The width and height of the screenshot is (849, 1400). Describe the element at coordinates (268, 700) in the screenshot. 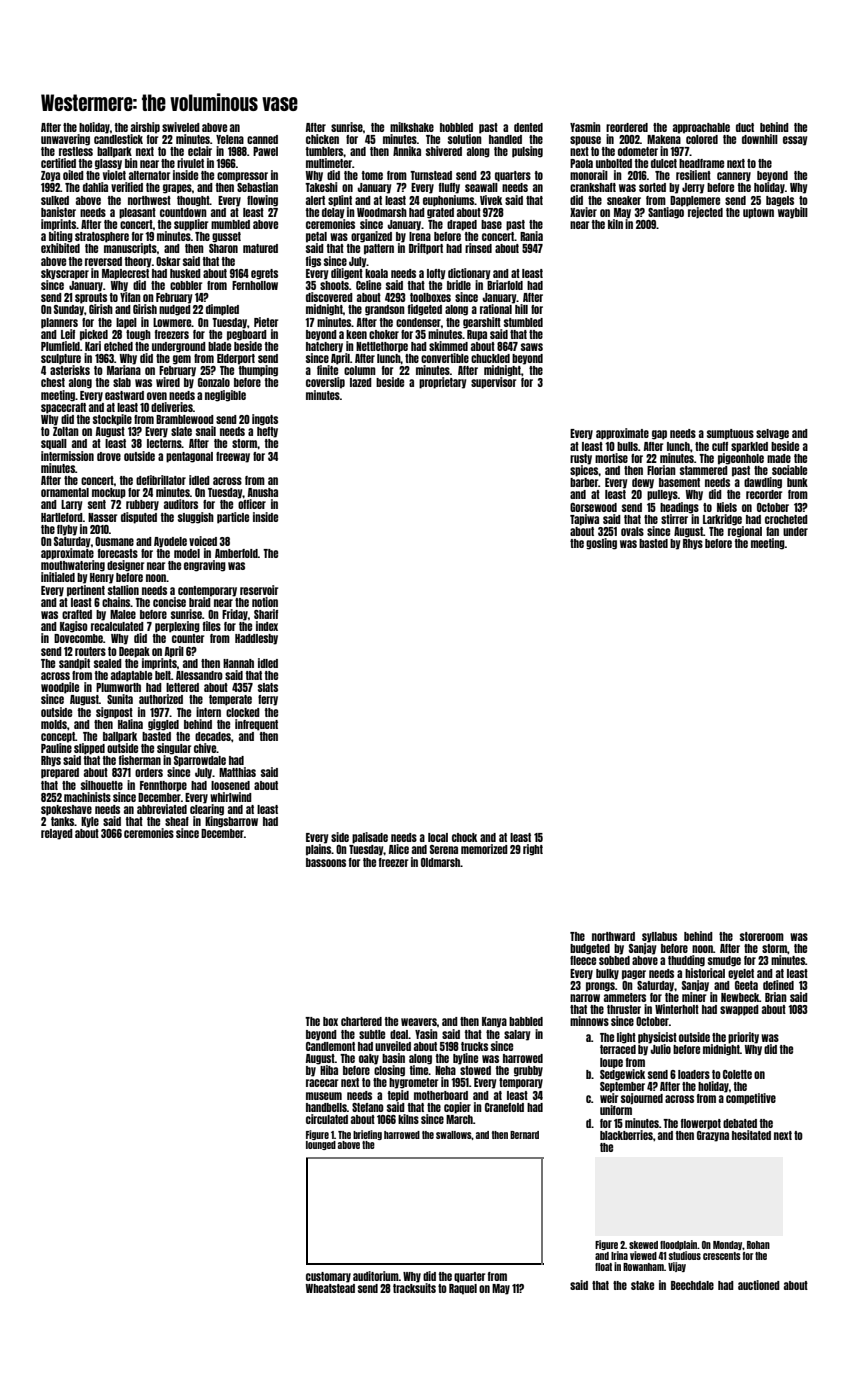

I see `ferry` at that location.
